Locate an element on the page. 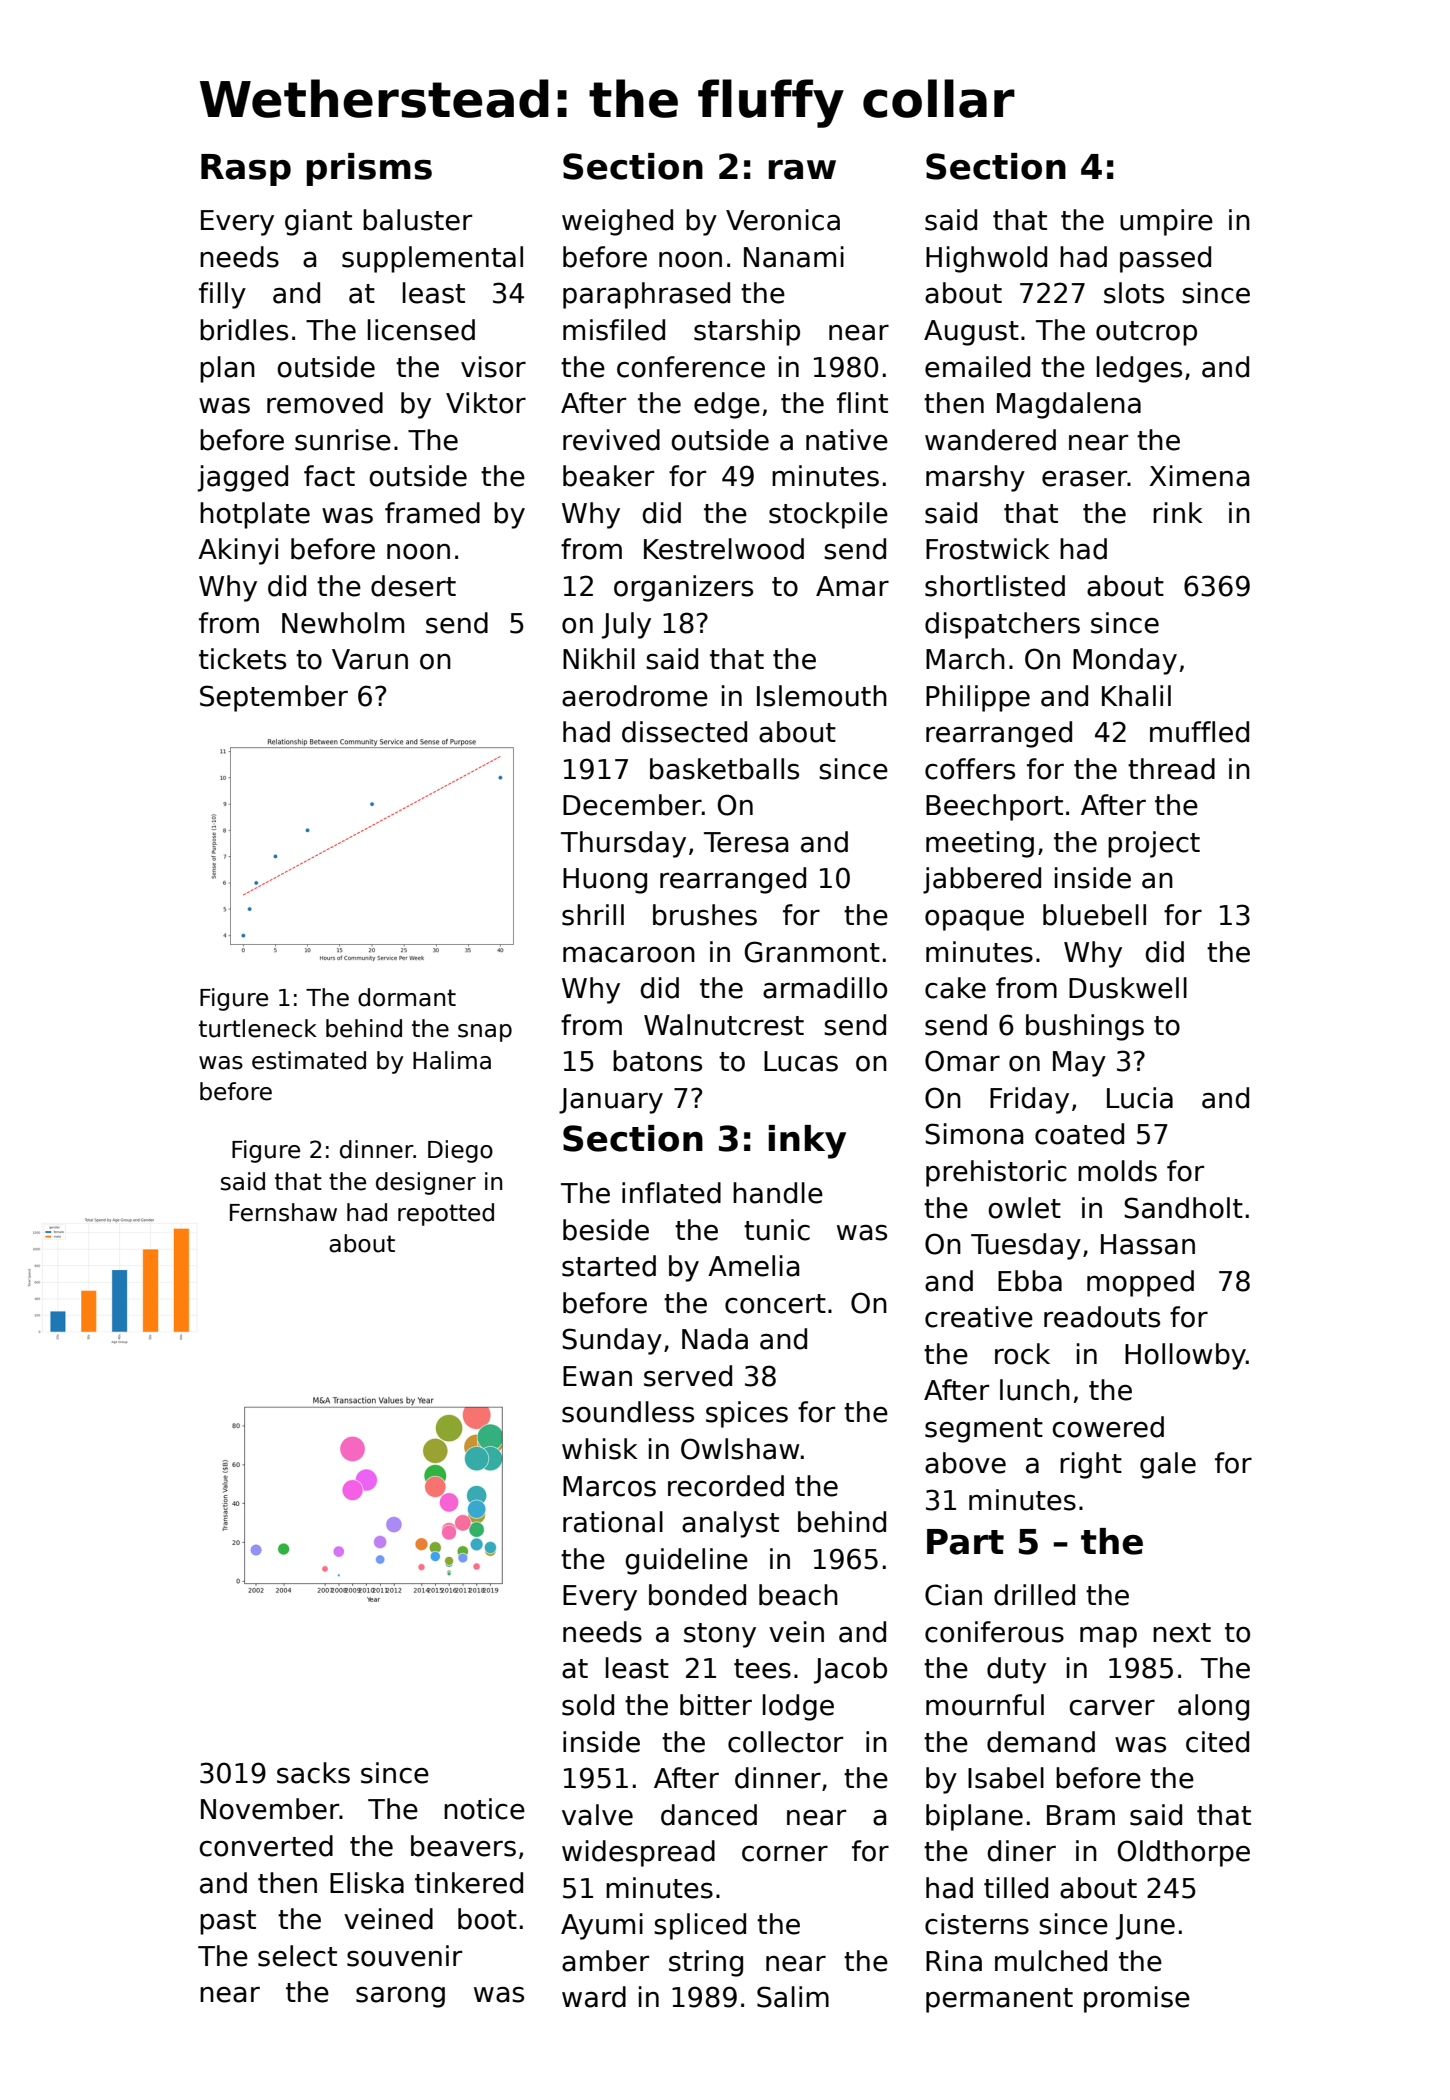 This page has width=1450, height=2100. Granmont is located at coordinates (812, 952).
